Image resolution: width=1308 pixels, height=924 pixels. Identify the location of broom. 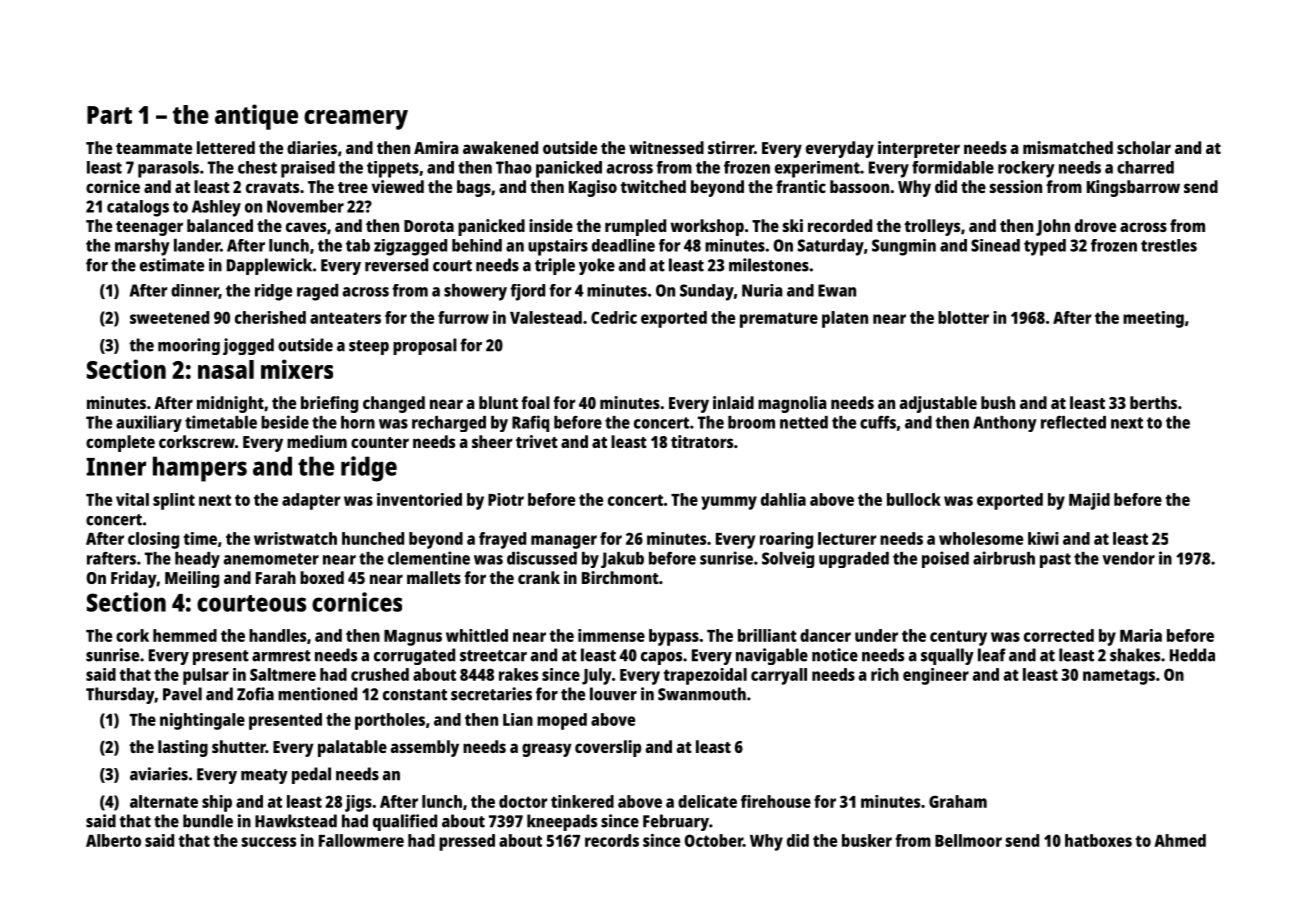
(751, 422).
